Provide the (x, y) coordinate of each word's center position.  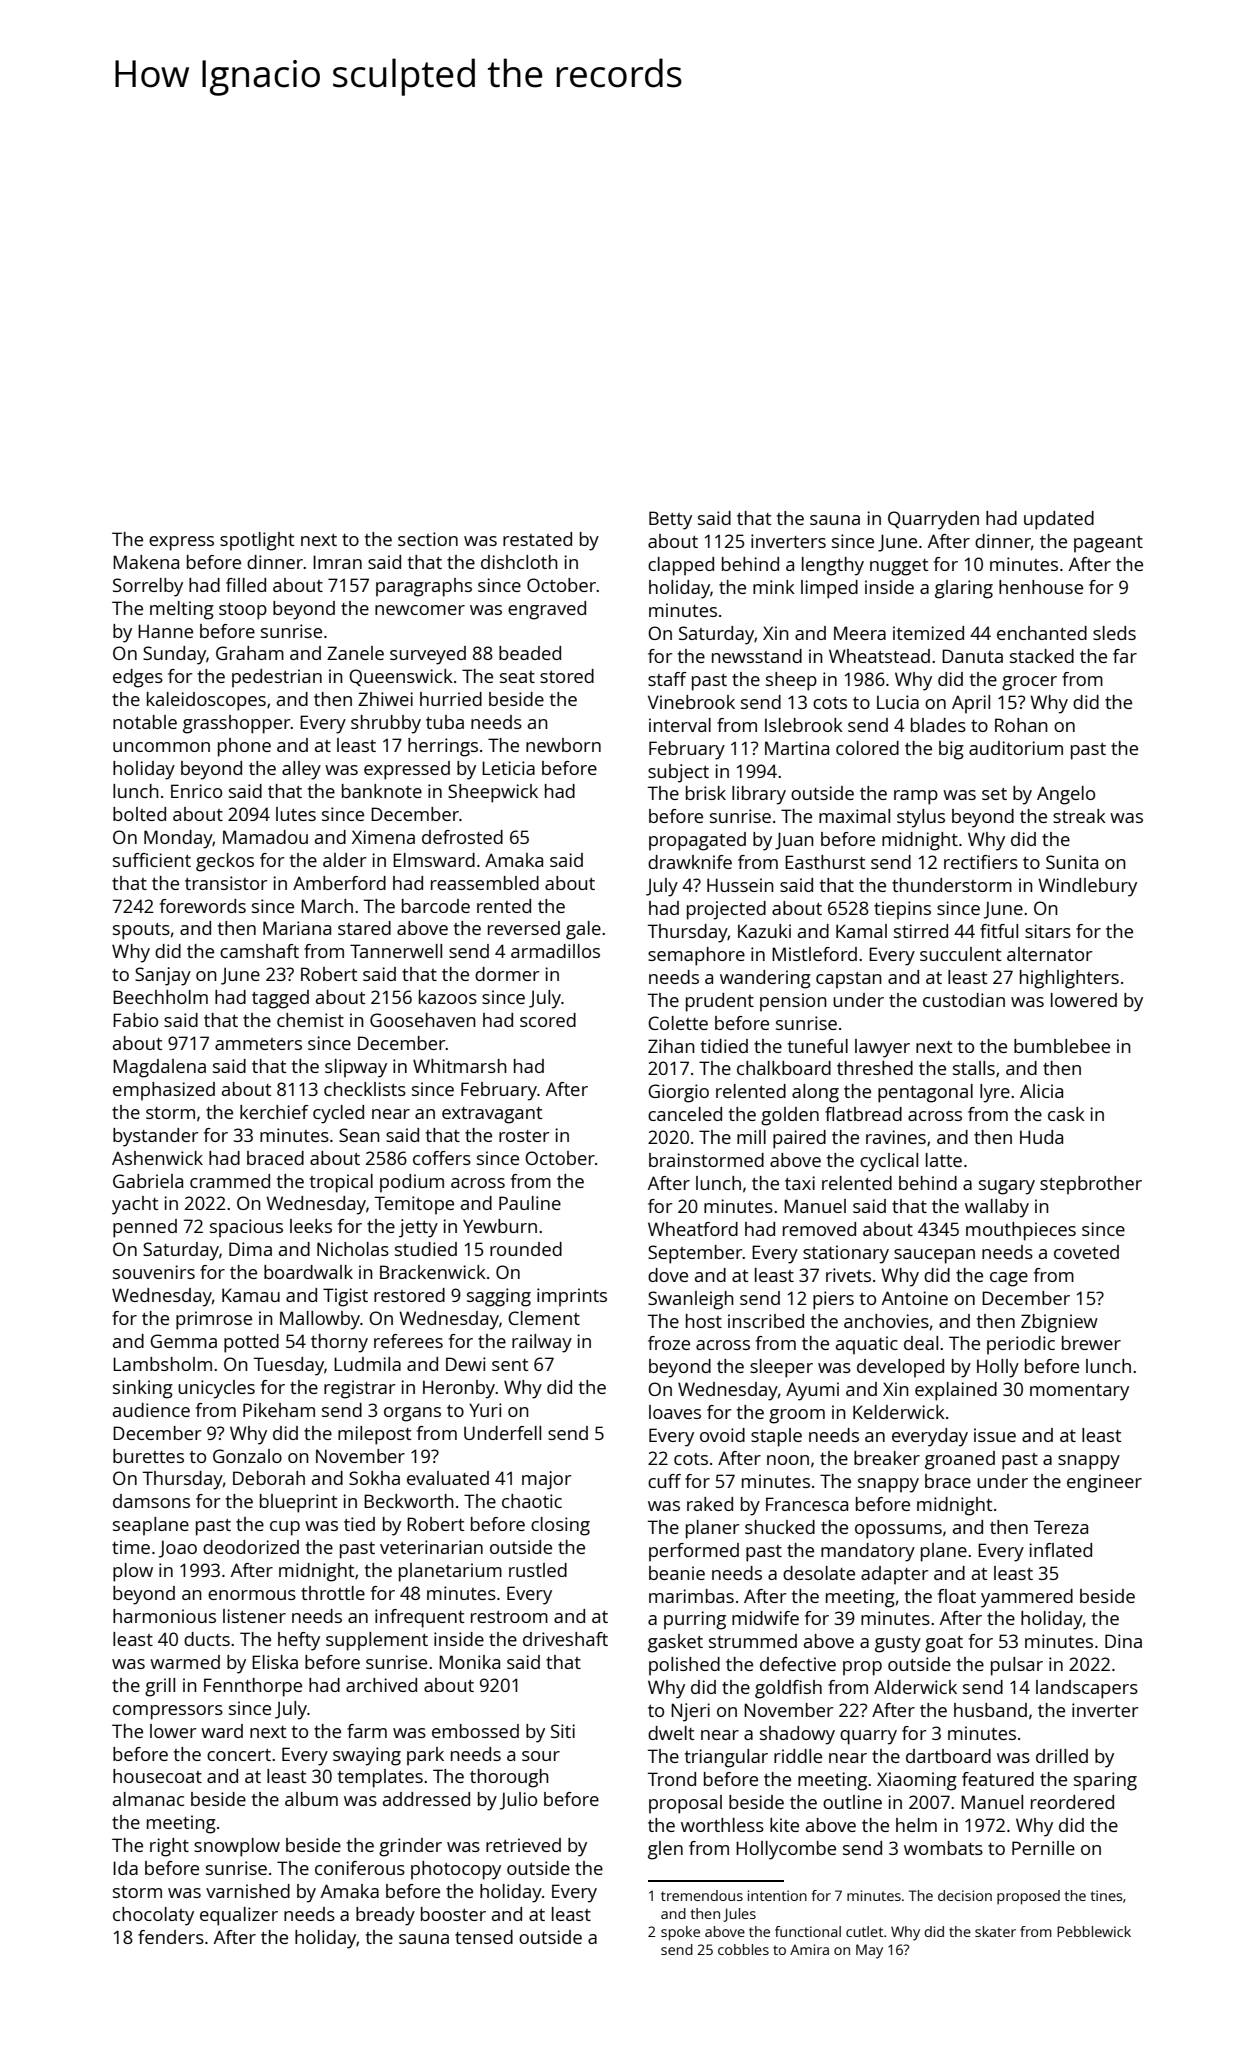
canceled (685, 1114)
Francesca (807, 1504)
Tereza (1061, 1527)
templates (380, 1778)
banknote (382, 791)
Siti (563, 1731)
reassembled (485, 883)
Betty (670, 520)
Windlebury (1087, 887)
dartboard (948, 1756)
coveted (1086, 1252)
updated (1059, 520)
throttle (333, 1593)
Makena (146, 562)
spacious (246, 1228)
